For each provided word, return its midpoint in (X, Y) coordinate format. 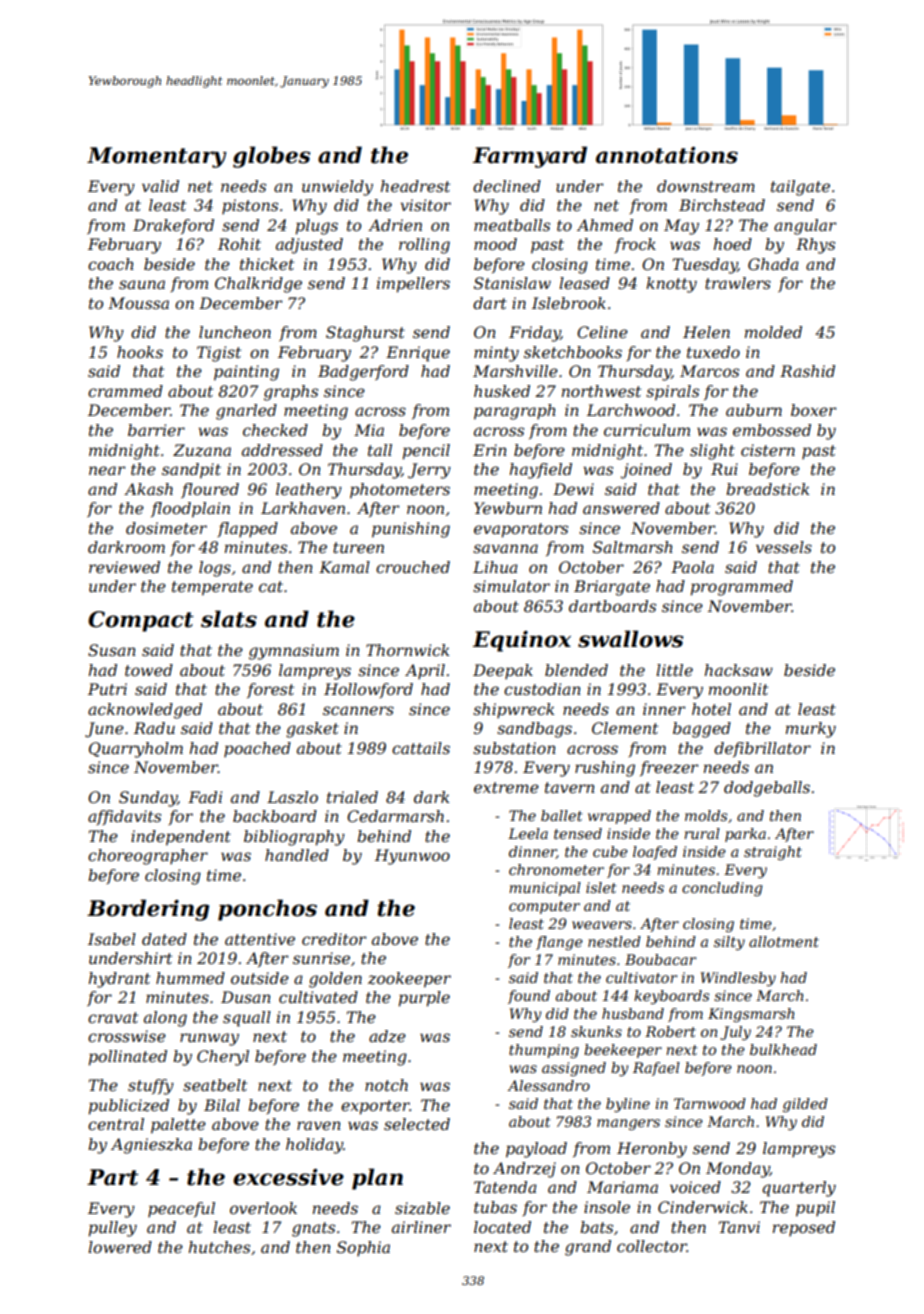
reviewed (124, 567)
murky (811, 730)
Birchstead (722, 205)
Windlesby (738, 979)
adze (387, 1036)
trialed (352, 797)
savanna (505, 548)
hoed (733, 244)
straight (773, 853)
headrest (415, 186)
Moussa (138, 303)
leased (584, 283)
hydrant (119, 980)
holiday (314, 1146)
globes (271, 157)
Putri (107, 689)
